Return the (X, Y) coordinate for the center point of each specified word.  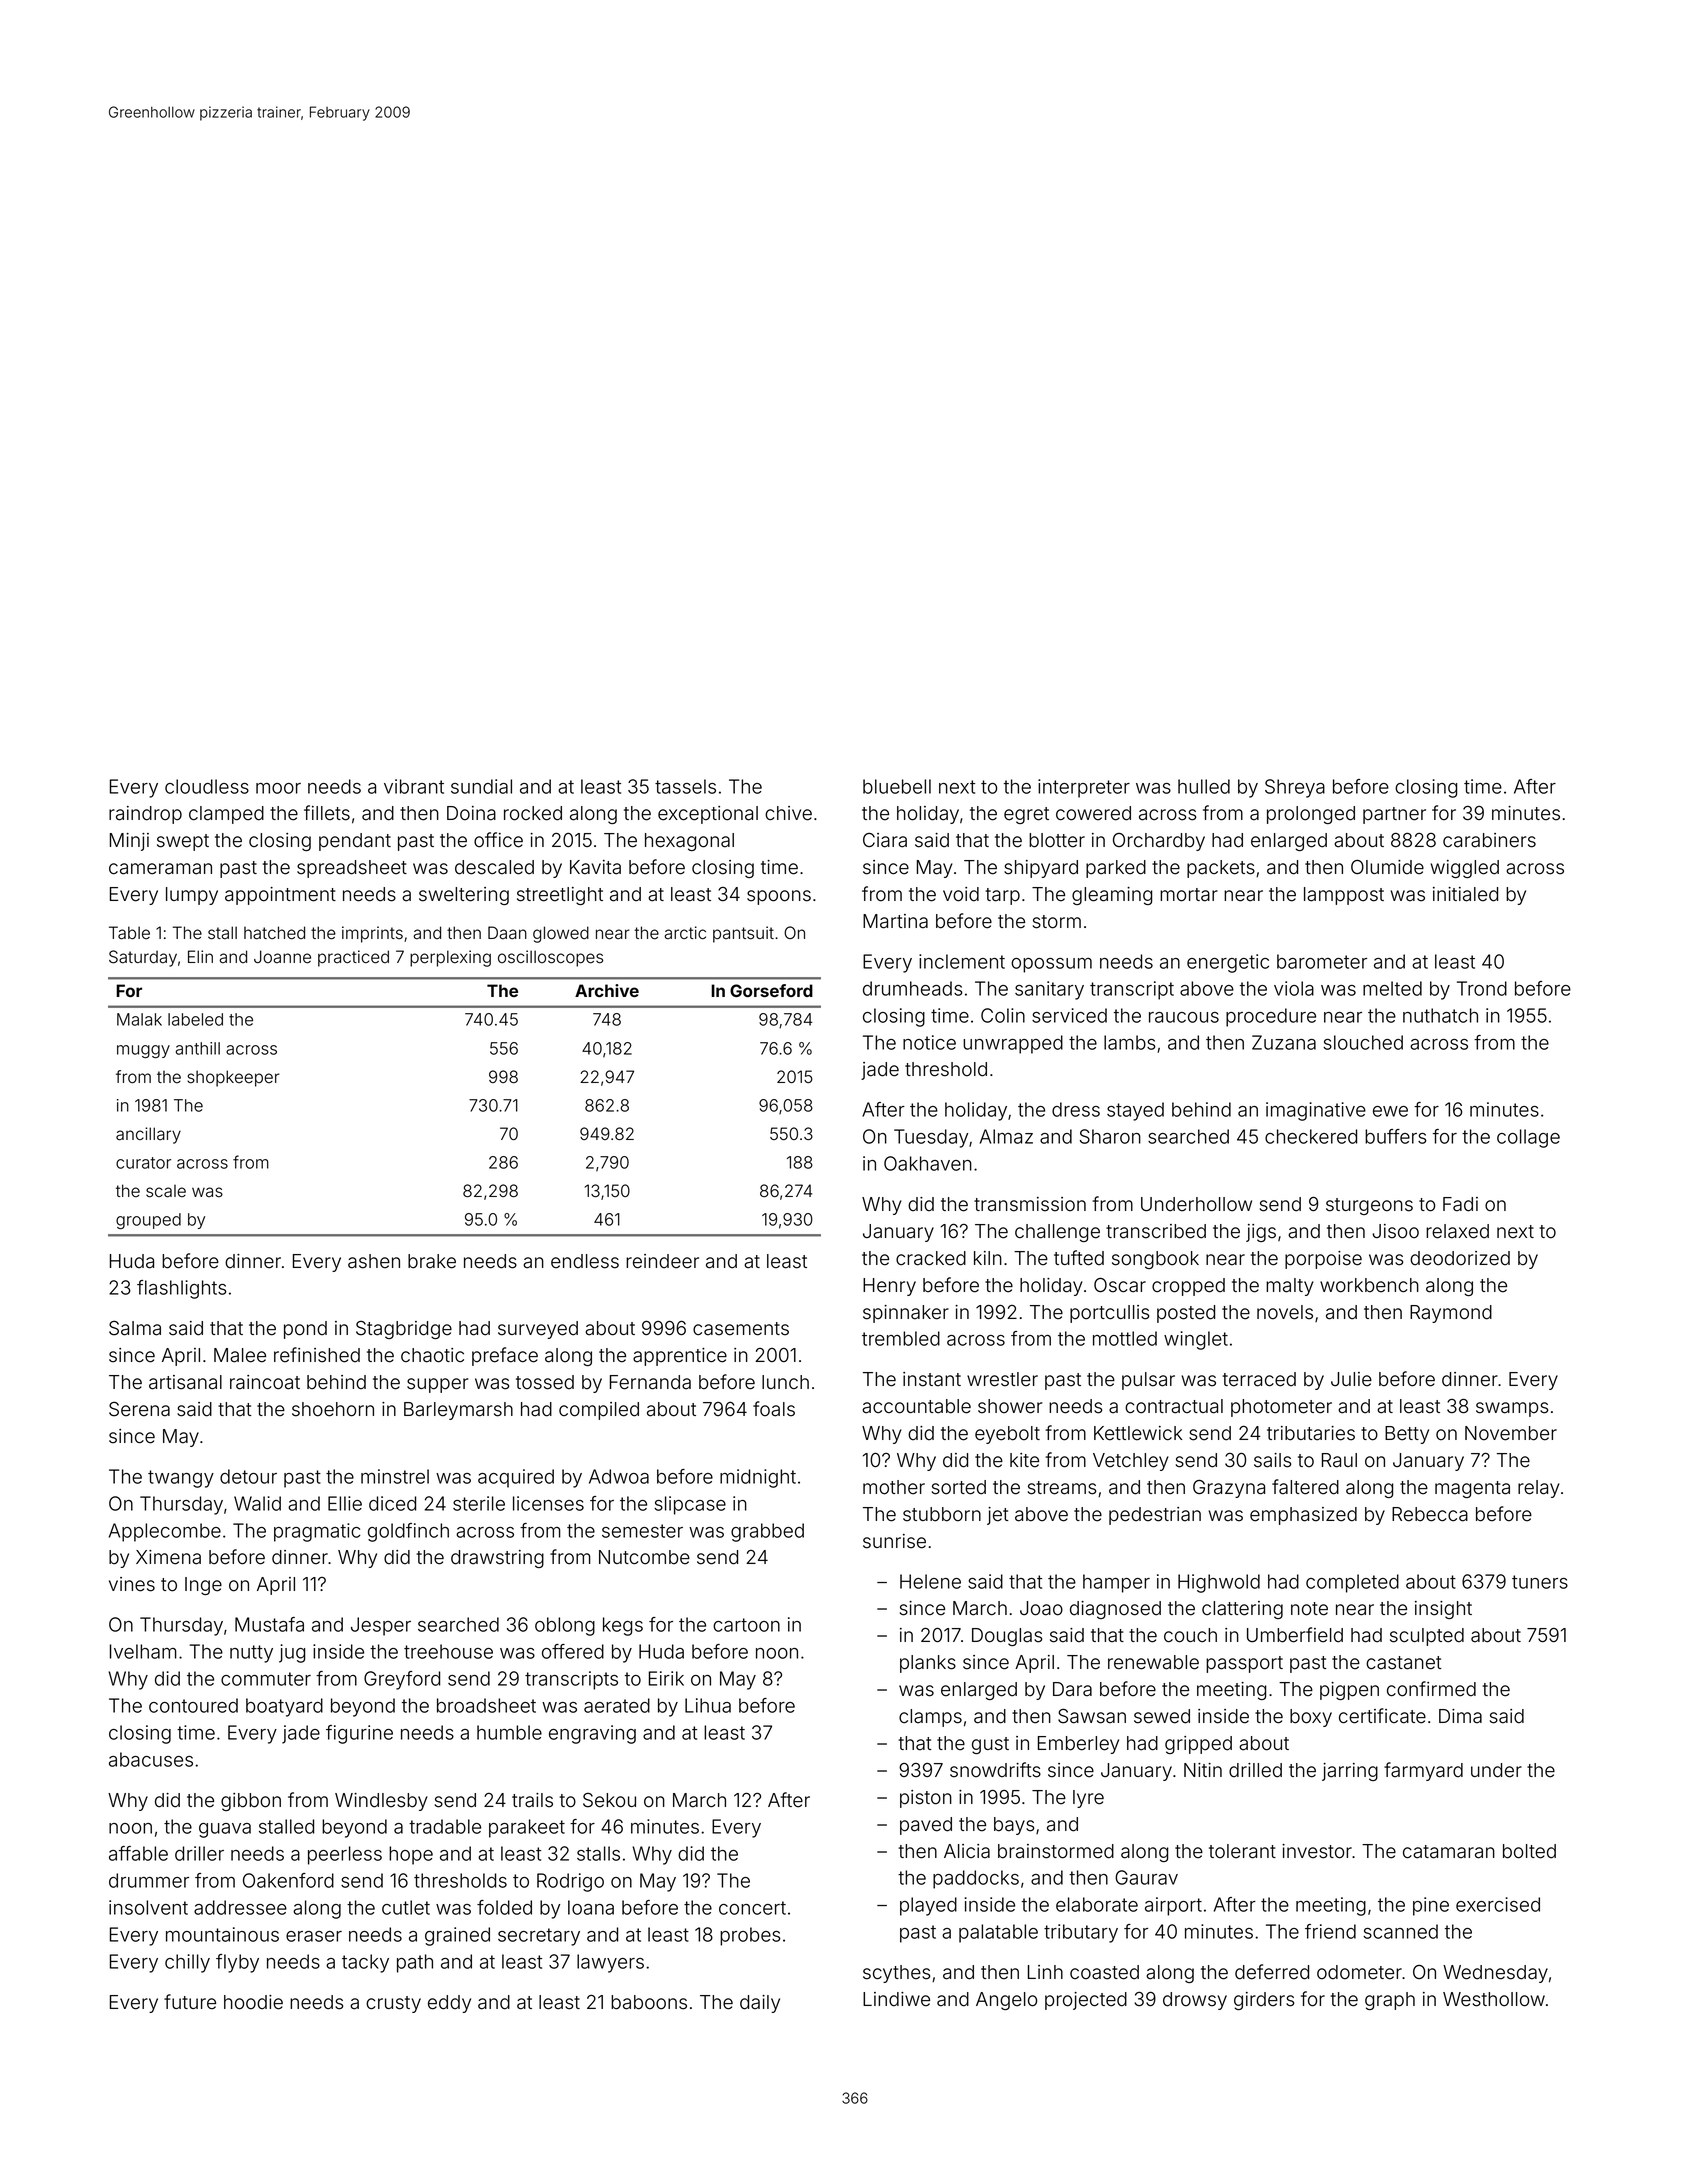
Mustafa (269, 1624)
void (961, 894)
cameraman (160, 869)
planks (928, 1664)
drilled (1255, 1770)
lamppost (1344, 896)
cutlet (406, 1907)
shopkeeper (233, 1078)
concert (752, 1908)
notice (929, 1042)
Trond (1482, 988)
